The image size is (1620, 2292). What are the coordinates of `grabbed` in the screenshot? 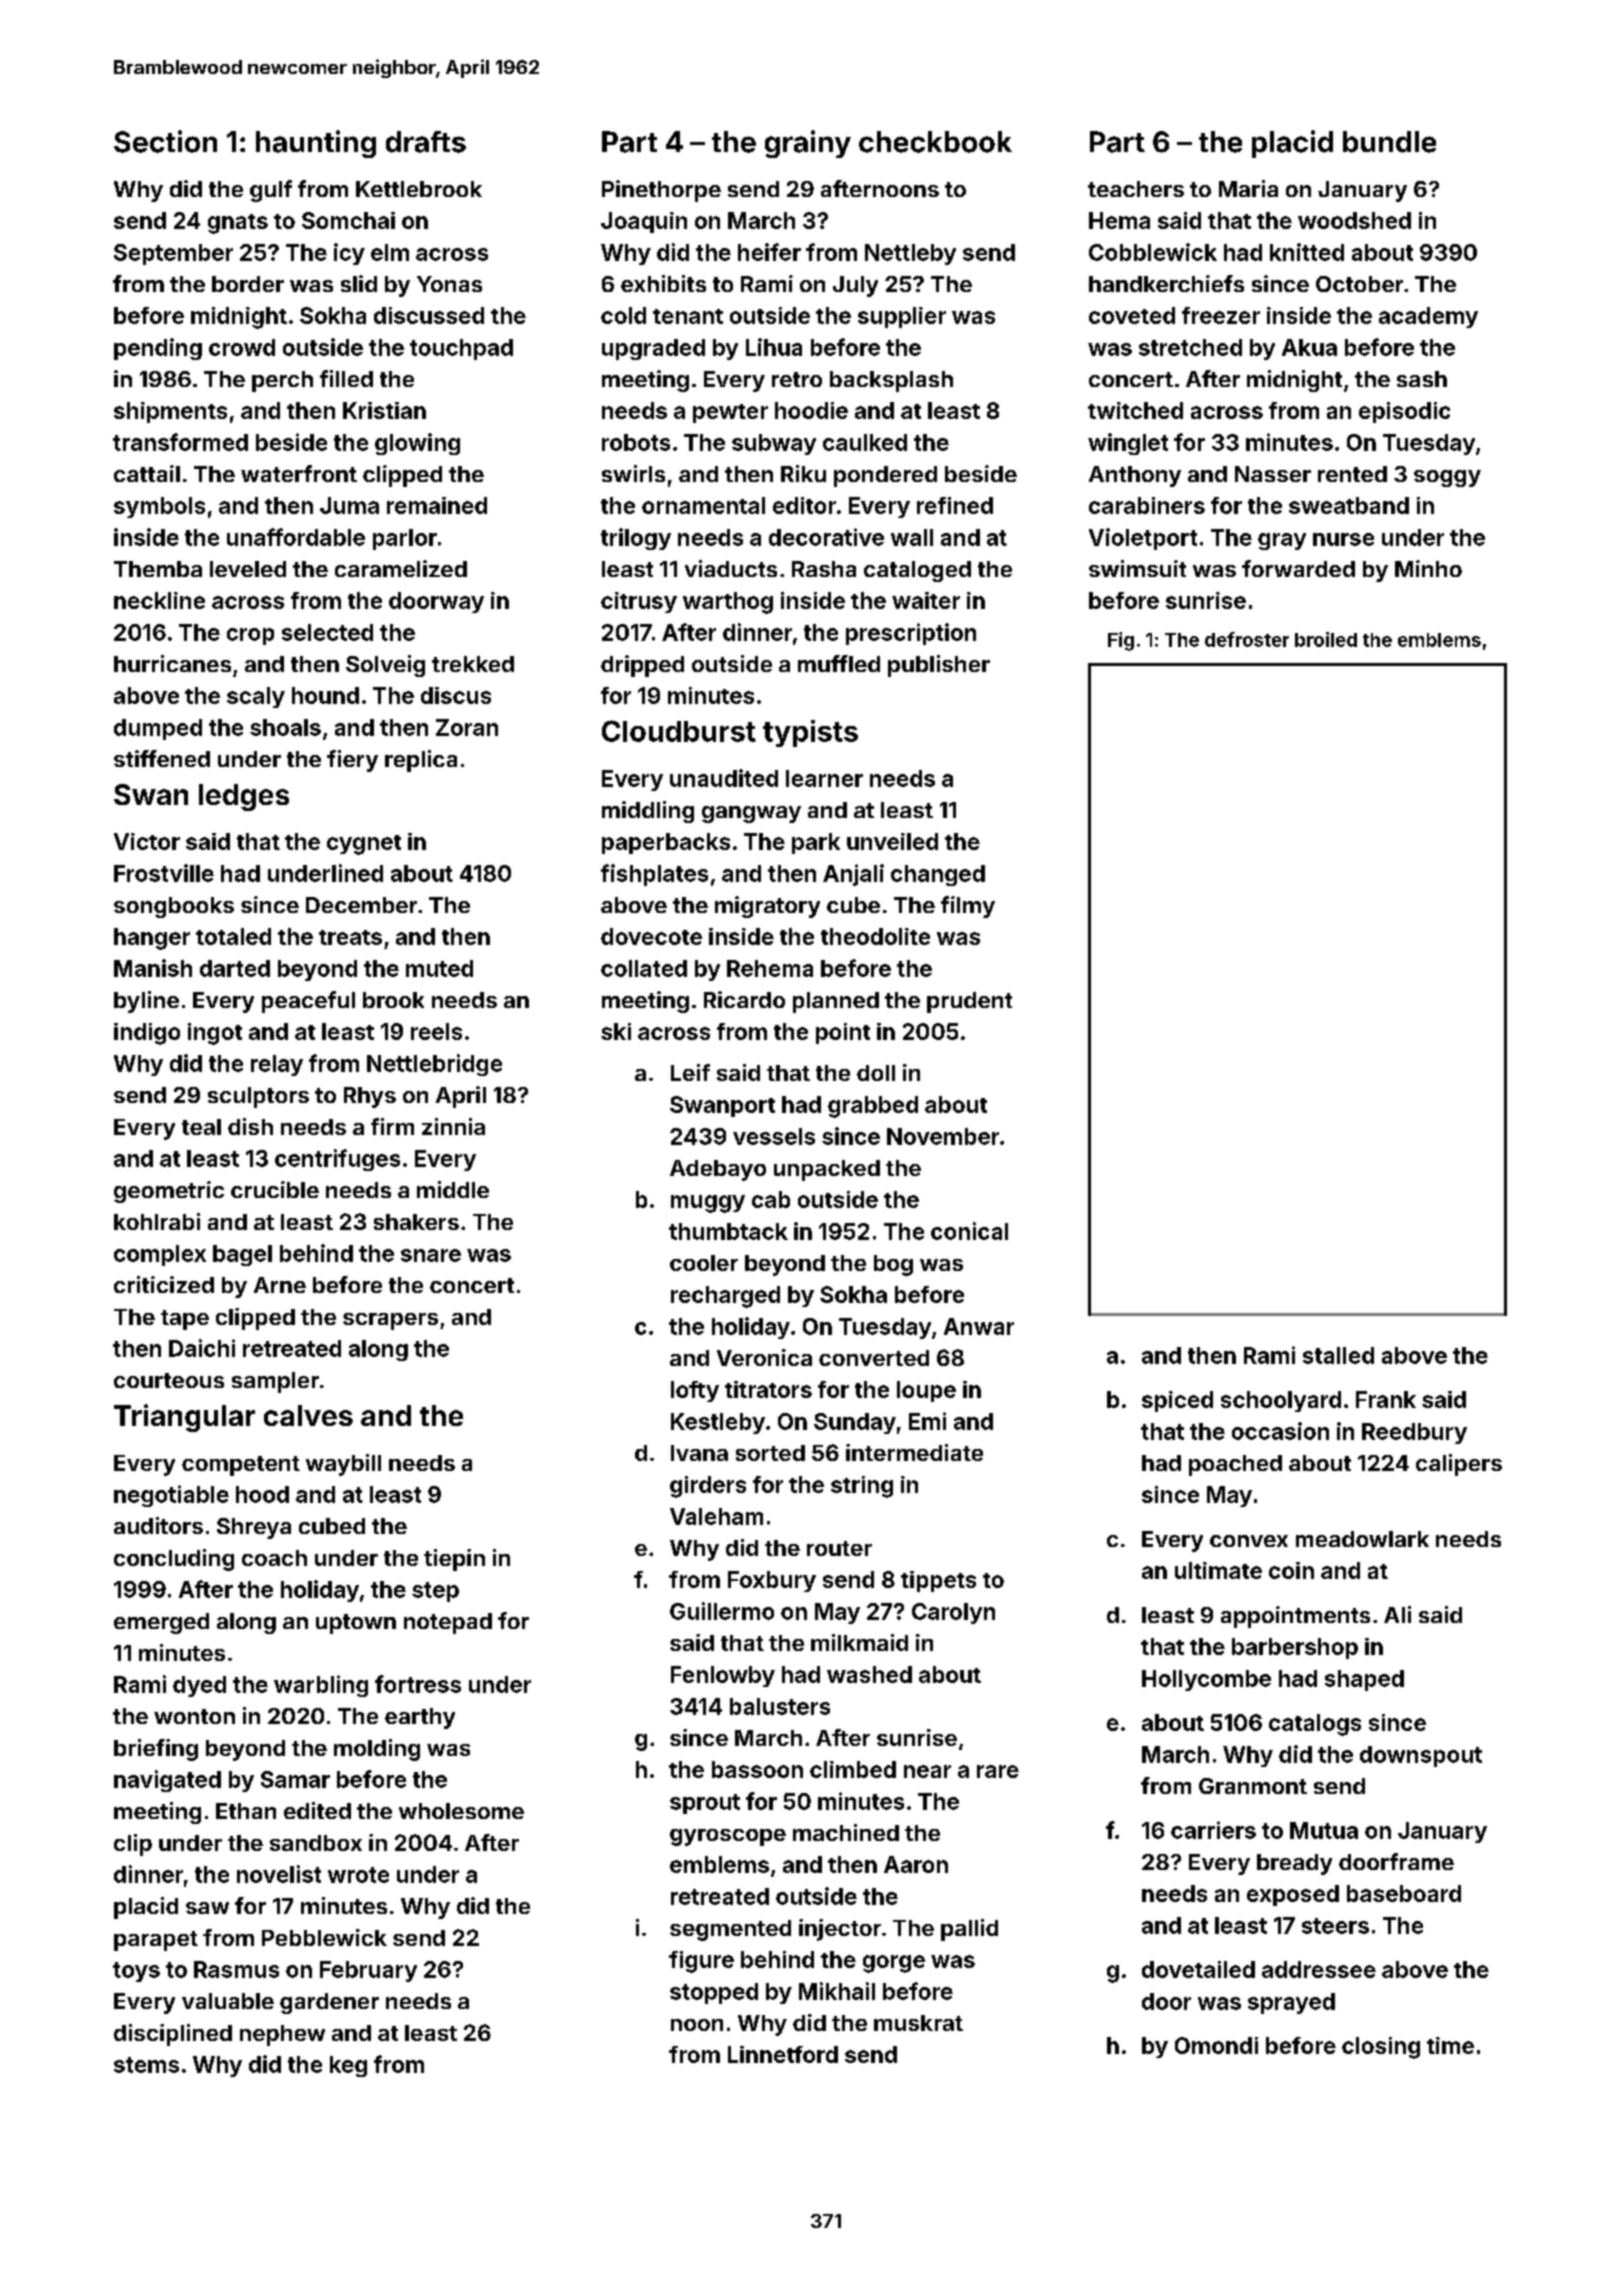 It's located at (873, 1107).
